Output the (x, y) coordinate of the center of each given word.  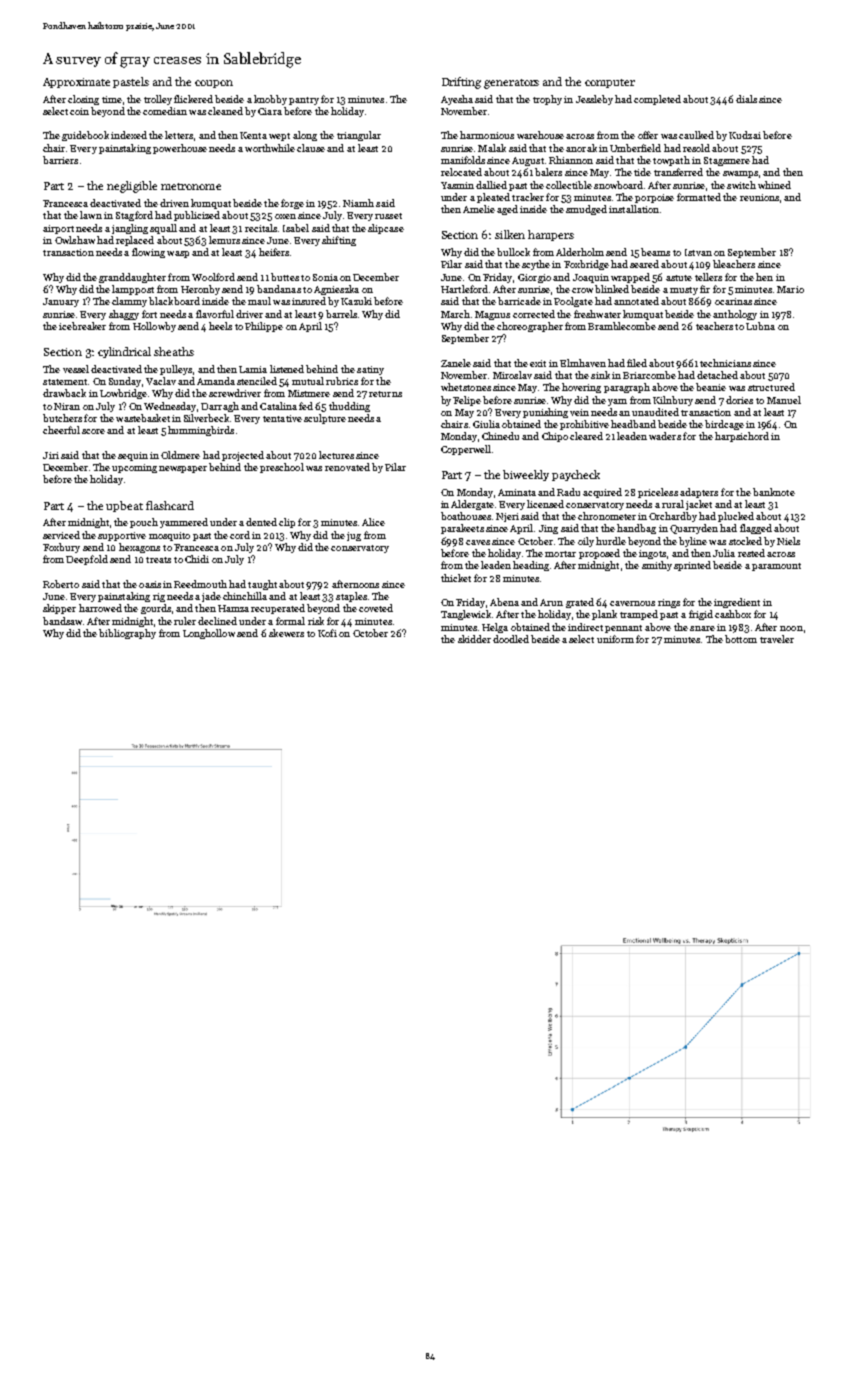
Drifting (461, 83)
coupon (214, 84)
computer (610, 83)
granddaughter (132, 278)
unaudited (655, 412)
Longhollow (209, 634)
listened (287, 369)
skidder (474, 639)
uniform (615, 639)
